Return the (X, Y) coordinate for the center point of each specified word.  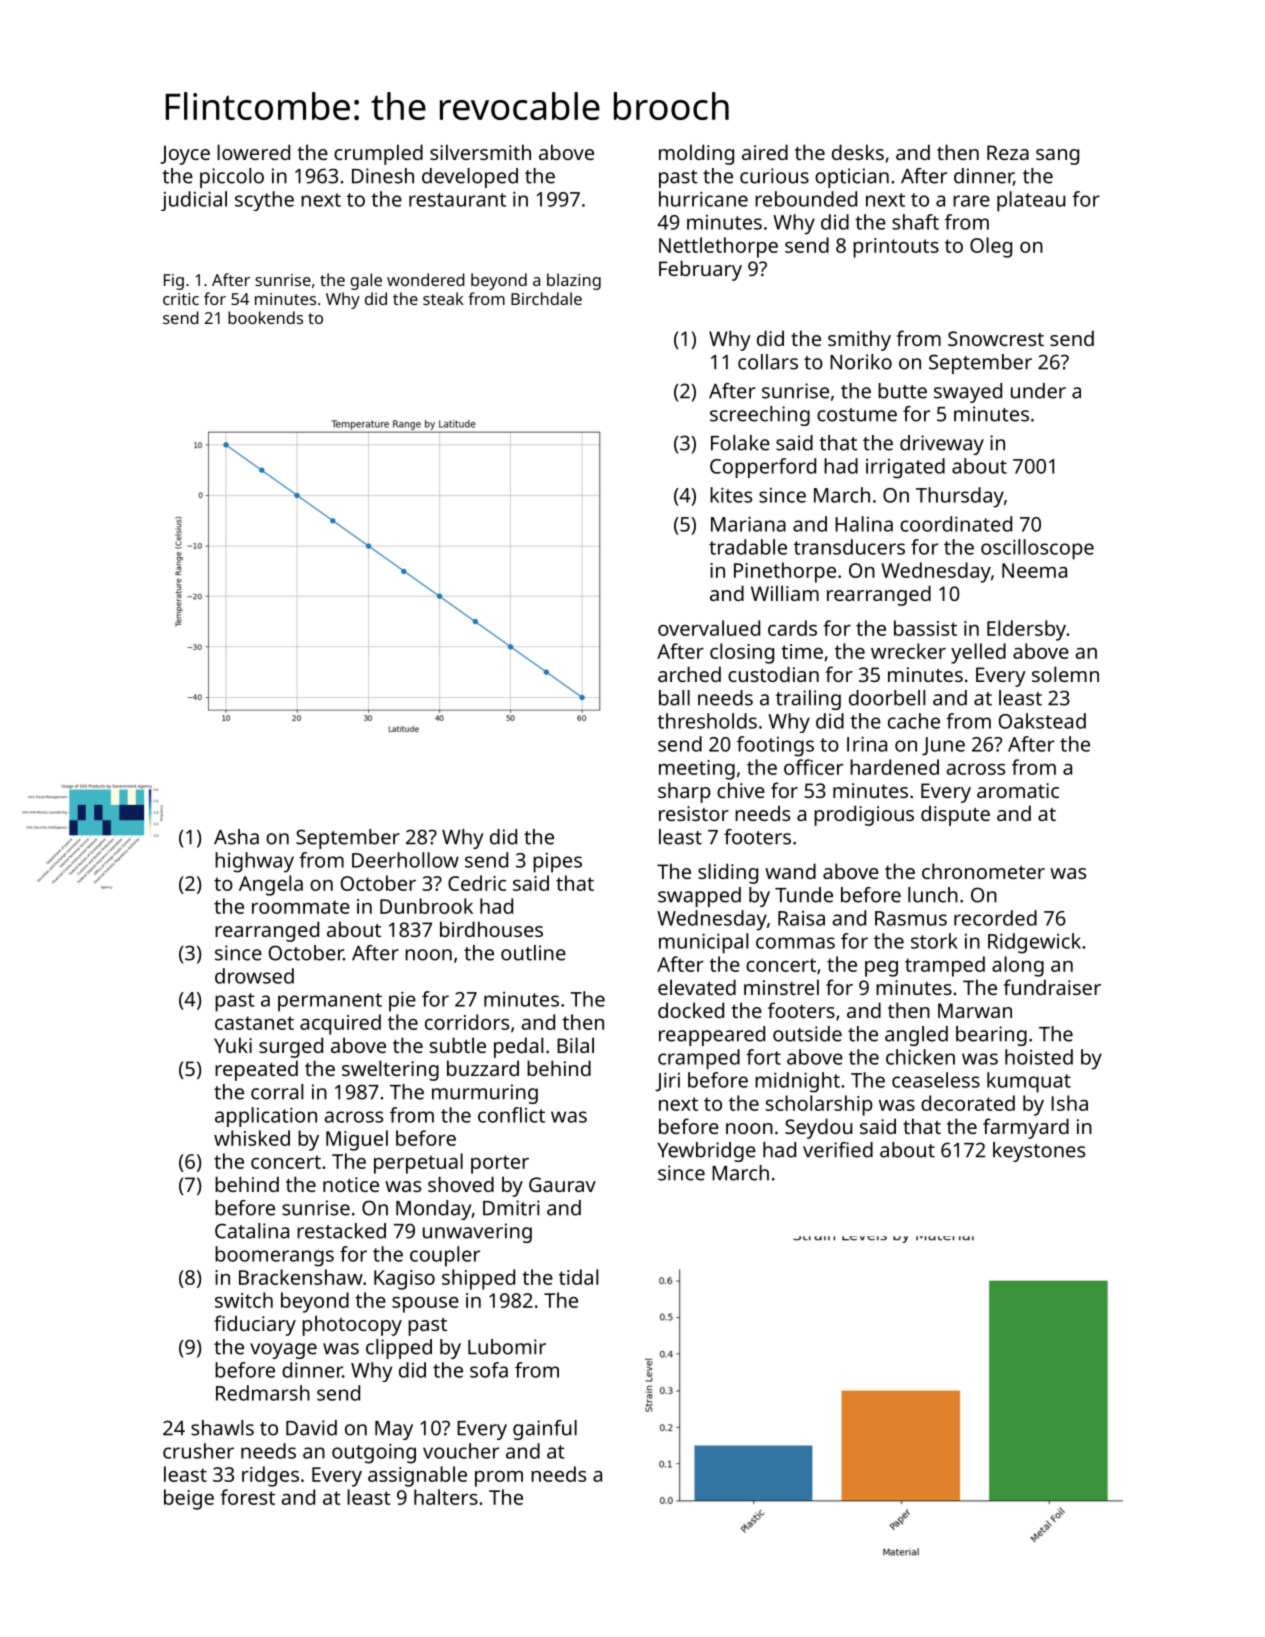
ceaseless (936, 1080)
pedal (518, 1047)
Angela (271, 885)
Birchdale (546, 298)
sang (1057, 157)
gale (366, 281)
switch (244, 1300)
